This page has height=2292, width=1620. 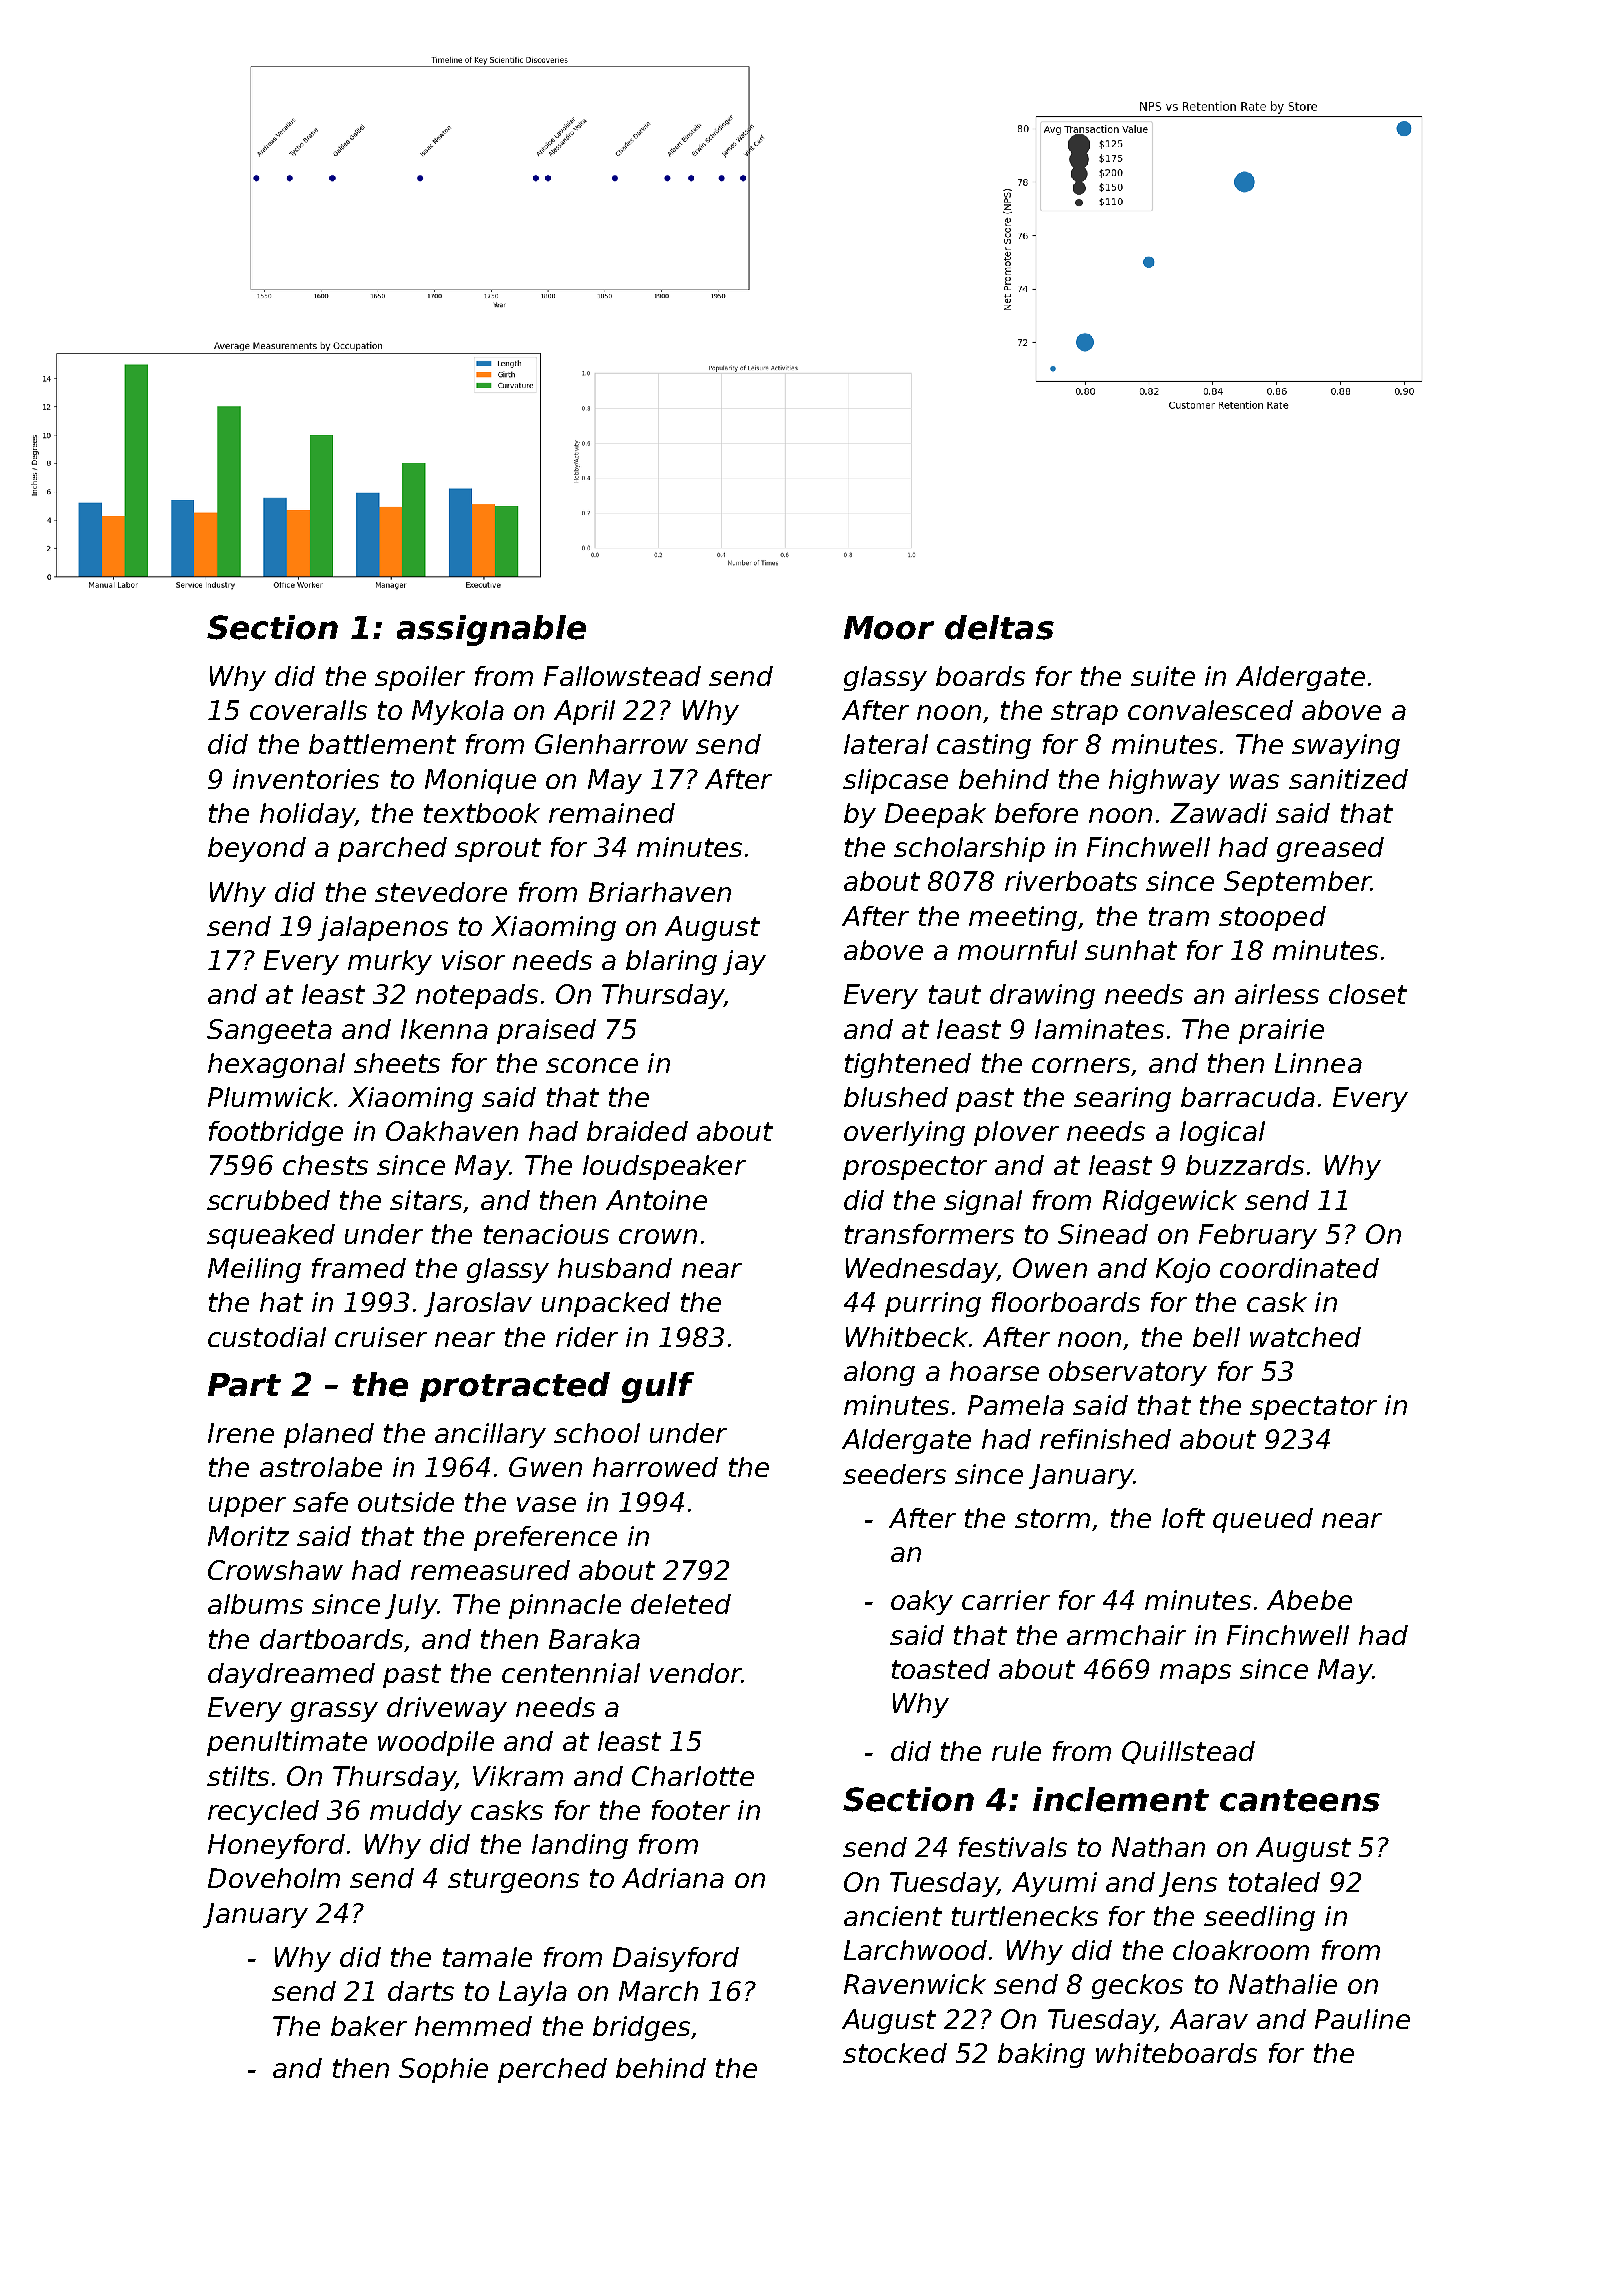 What do you see at coordinates (889, 628) in the page?
I see `Moor` at bounding box center [889, 628].
